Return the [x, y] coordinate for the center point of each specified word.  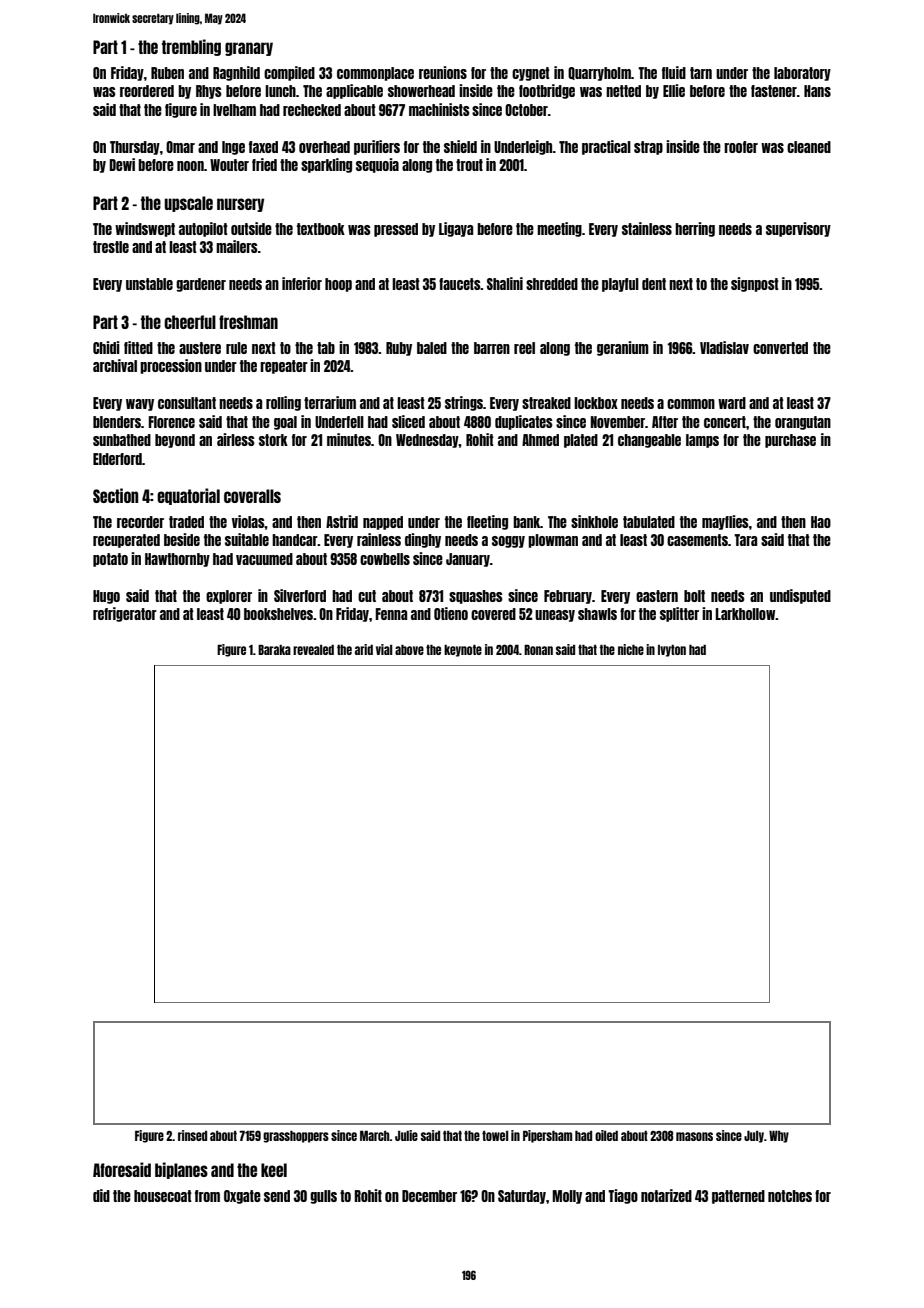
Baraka [274, 650]
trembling [191, 47]
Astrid [342, 521]
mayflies [725, 522]
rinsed [192, 1135]
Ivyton [672, 651]
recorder [140, 522]
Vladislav [724, 347]
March [375, 1135]
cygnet [531, 74]
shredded [552, 284]
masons [694, 1136]
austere [200, 348]
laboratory [802, 74]
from [207, 1196]
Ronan [538, 649]
